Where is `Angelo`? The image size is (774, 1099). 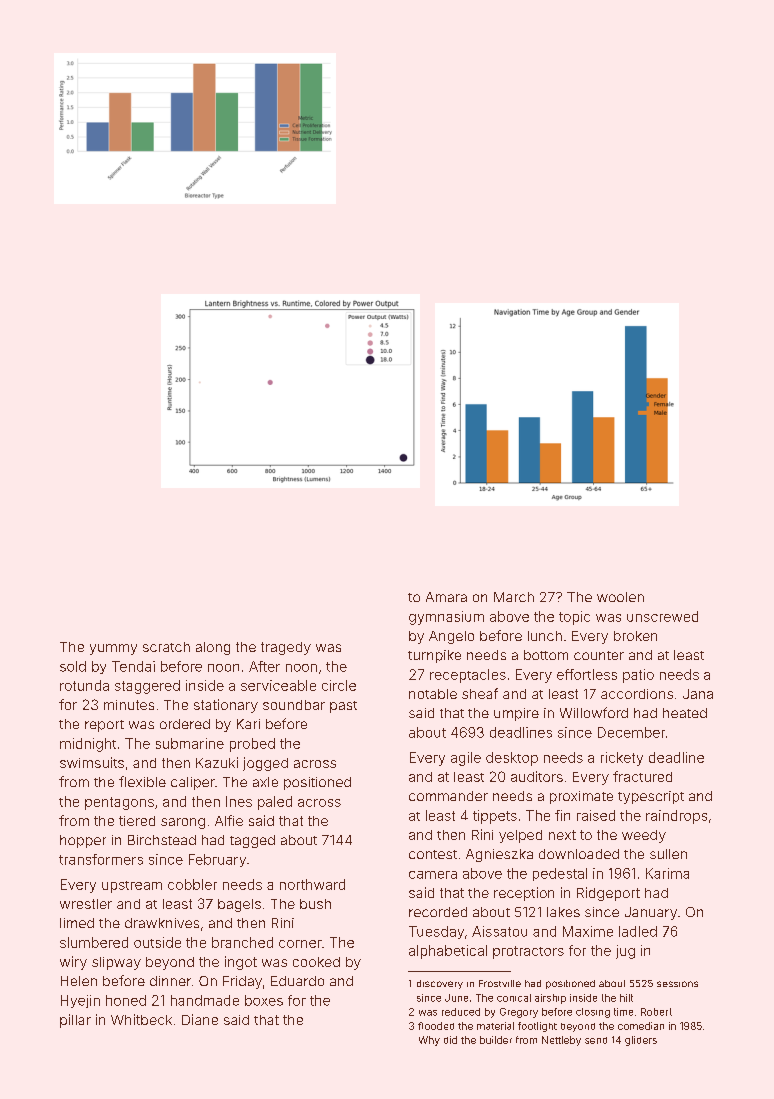 Angelo is located at coordinates (451, 637).
